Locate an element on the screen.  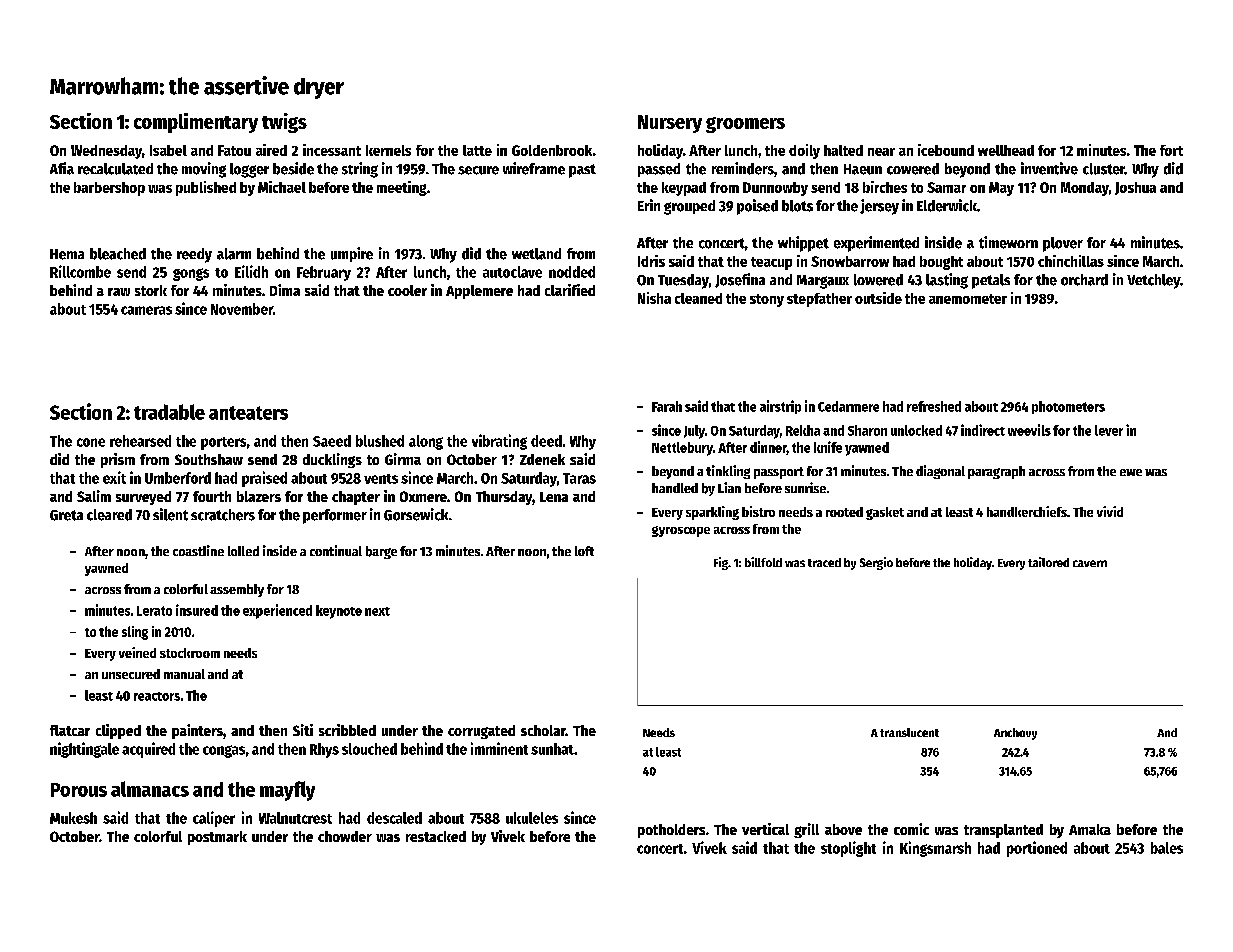
Greta is located at coordinates (66, 515).
